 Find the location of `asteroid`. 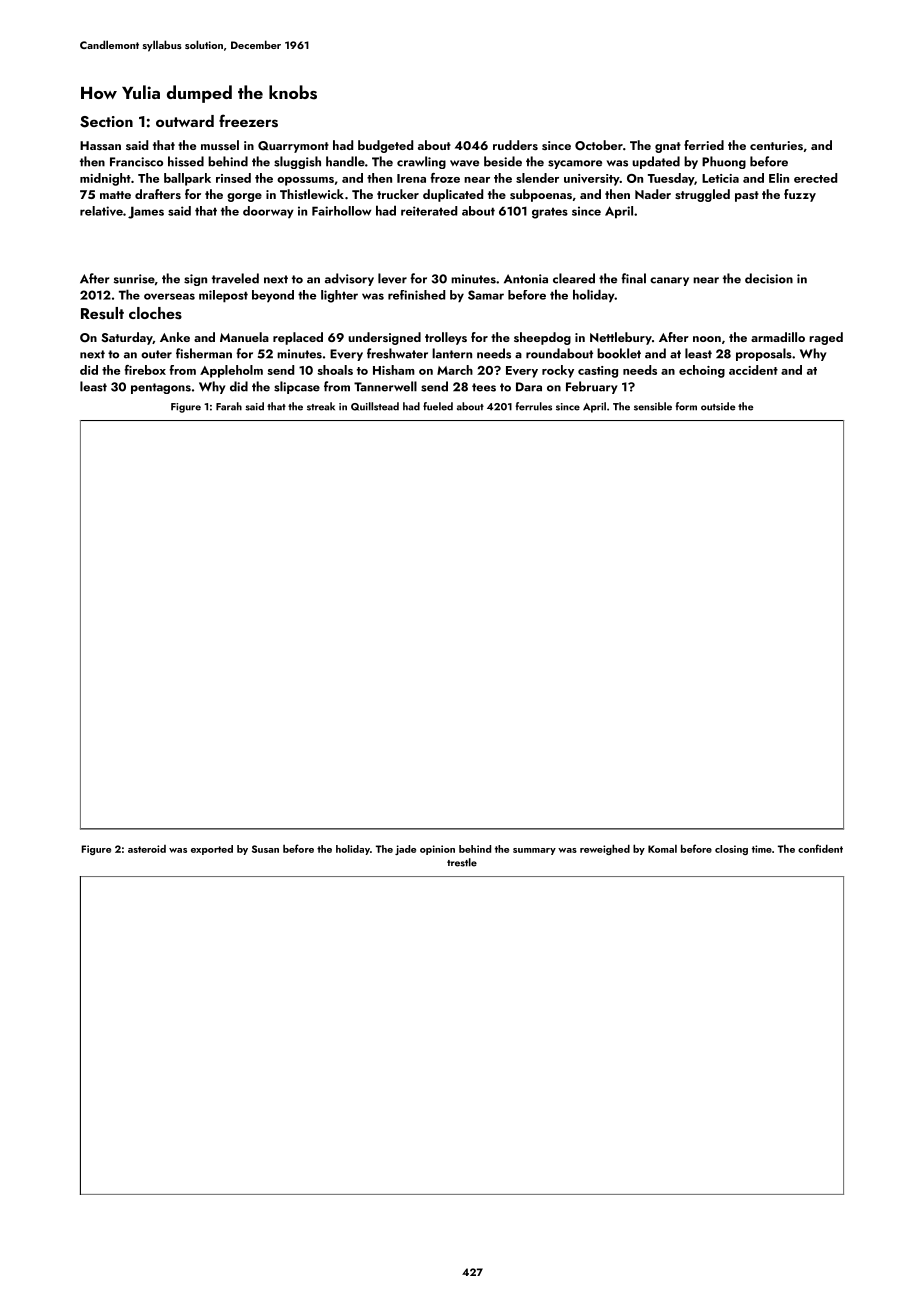

asteroid is located at coordinates (147, 849).
